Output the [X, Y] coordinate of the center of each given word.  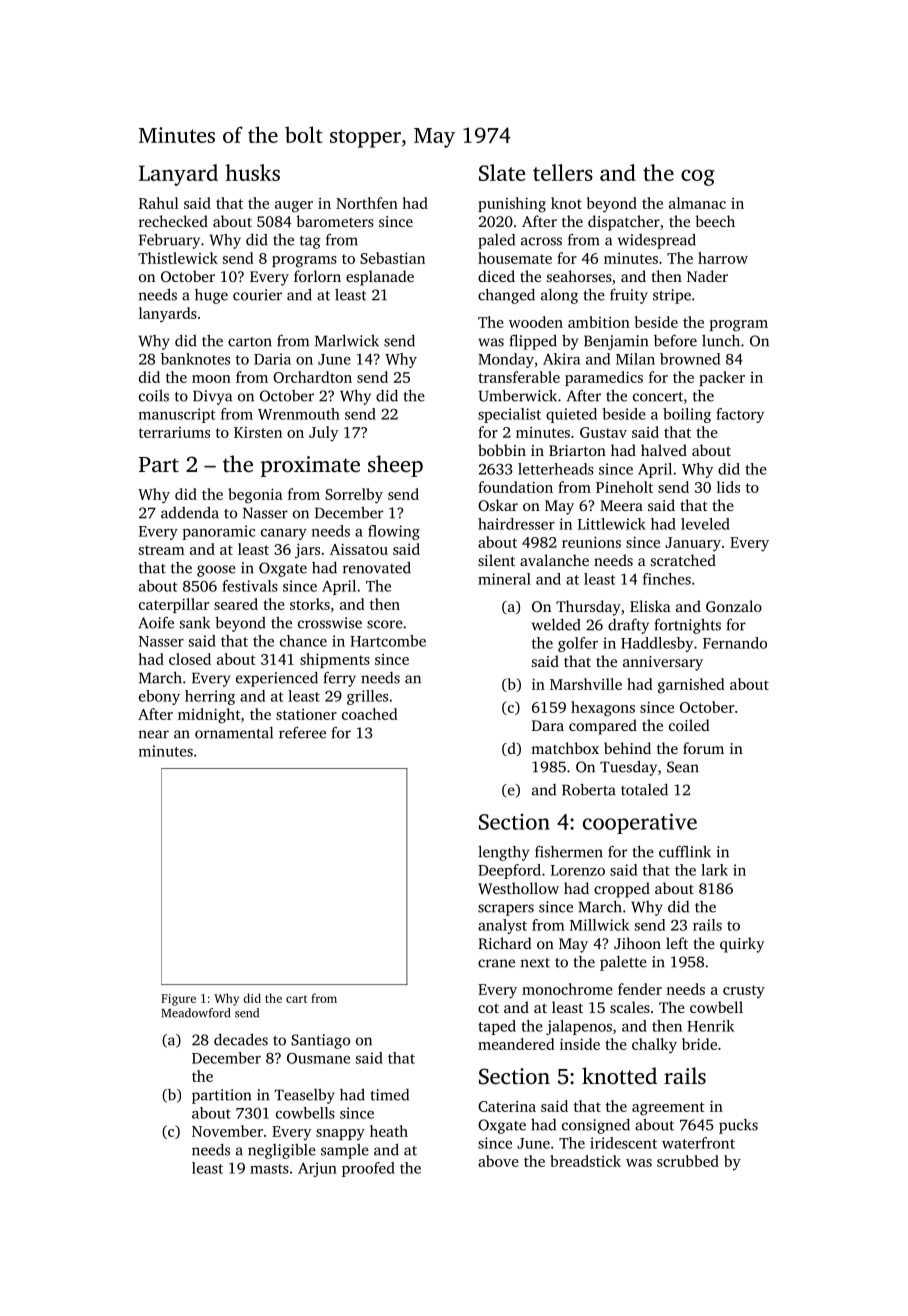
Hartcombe [388, 641]
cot [488, 1008]
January [693, 544]
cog [698, 177]
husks [252, 172]
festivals [250, 586]
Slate [502, 172]
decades [241, 1039]
